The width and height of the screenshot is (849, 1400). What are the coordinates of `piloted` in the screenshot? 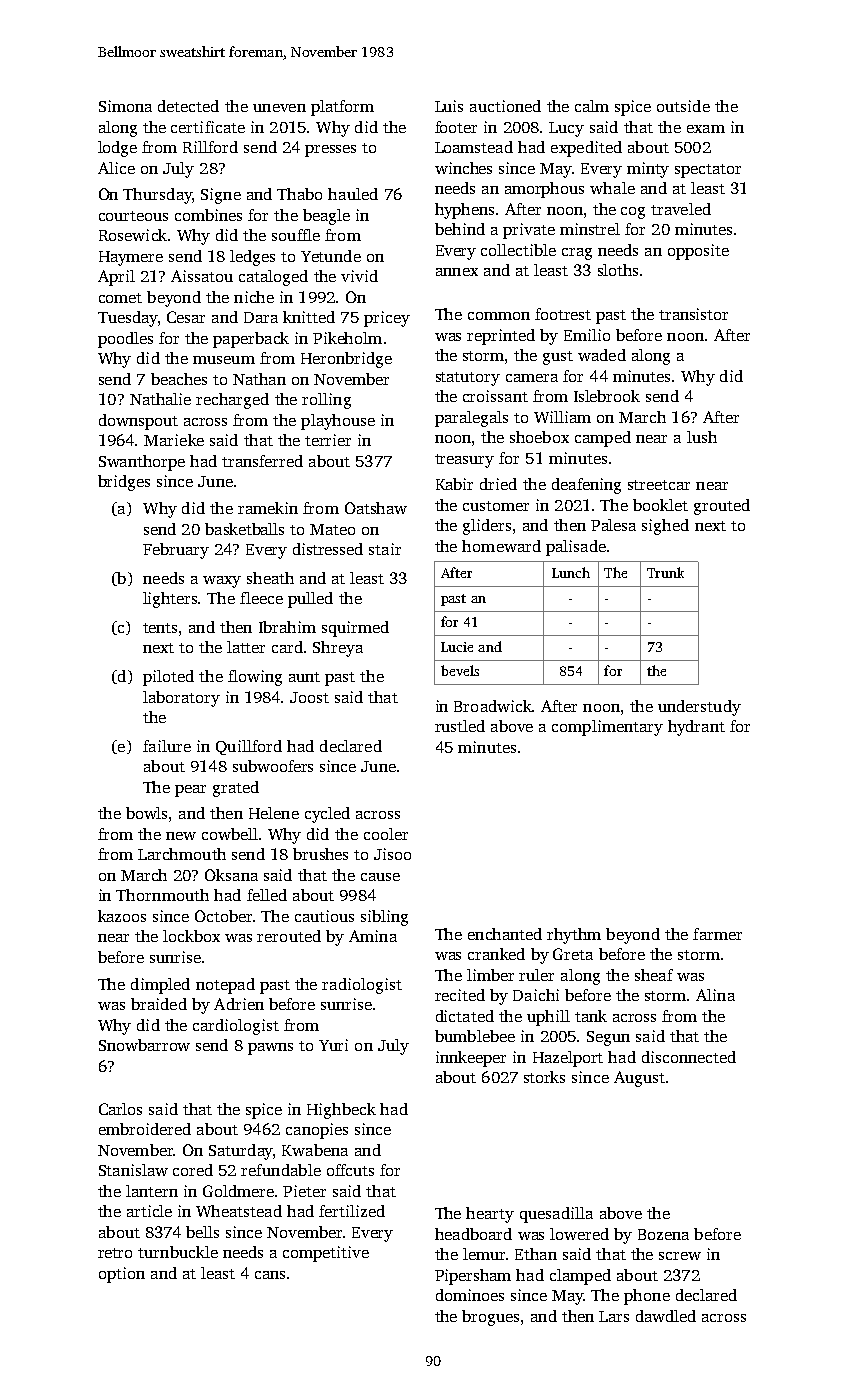 It's located at (168, 678).
